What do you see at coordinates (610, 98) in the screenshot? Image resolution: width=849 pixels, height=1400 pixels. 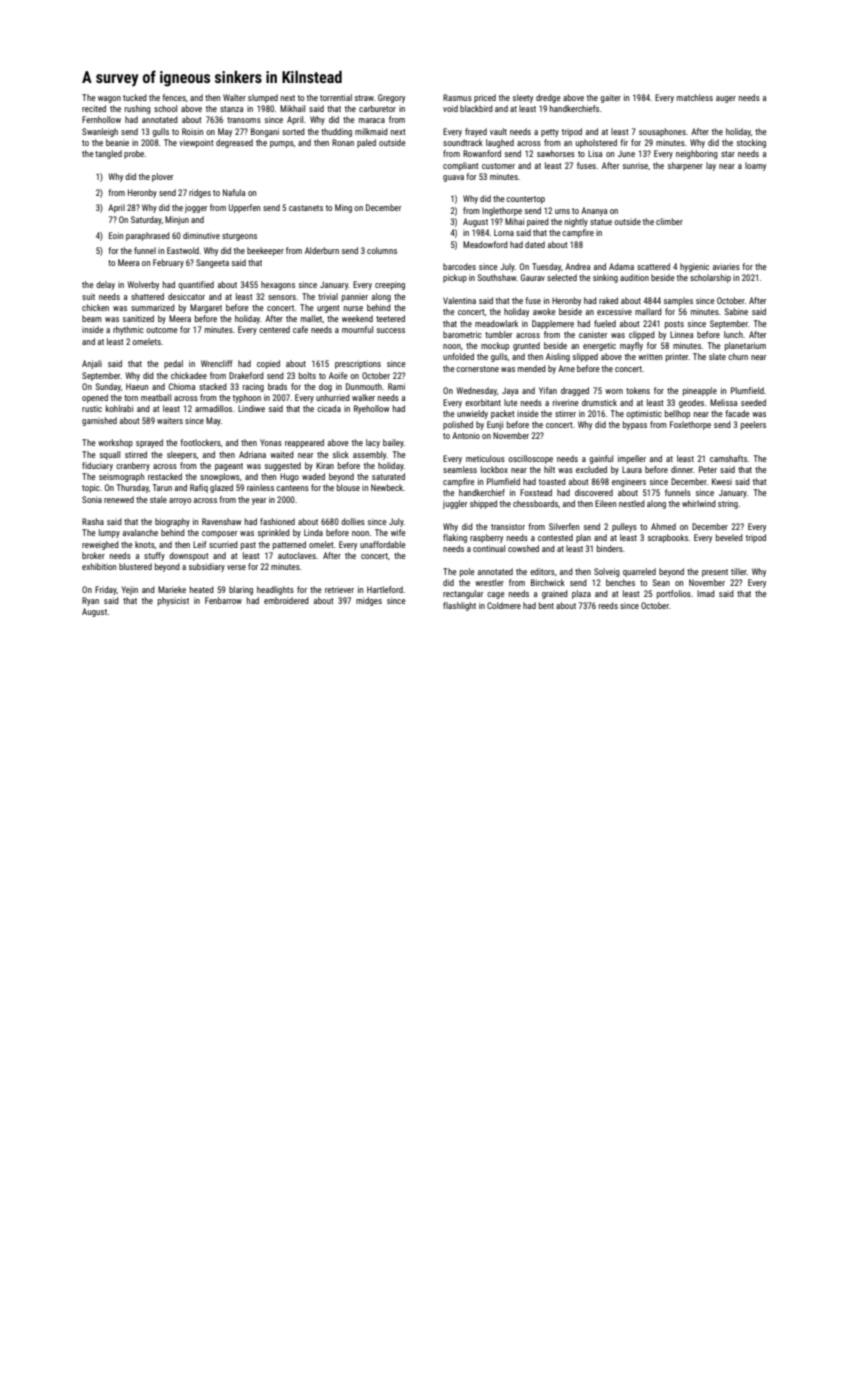 I see `gaiter` at bounding box center [610, 98].
